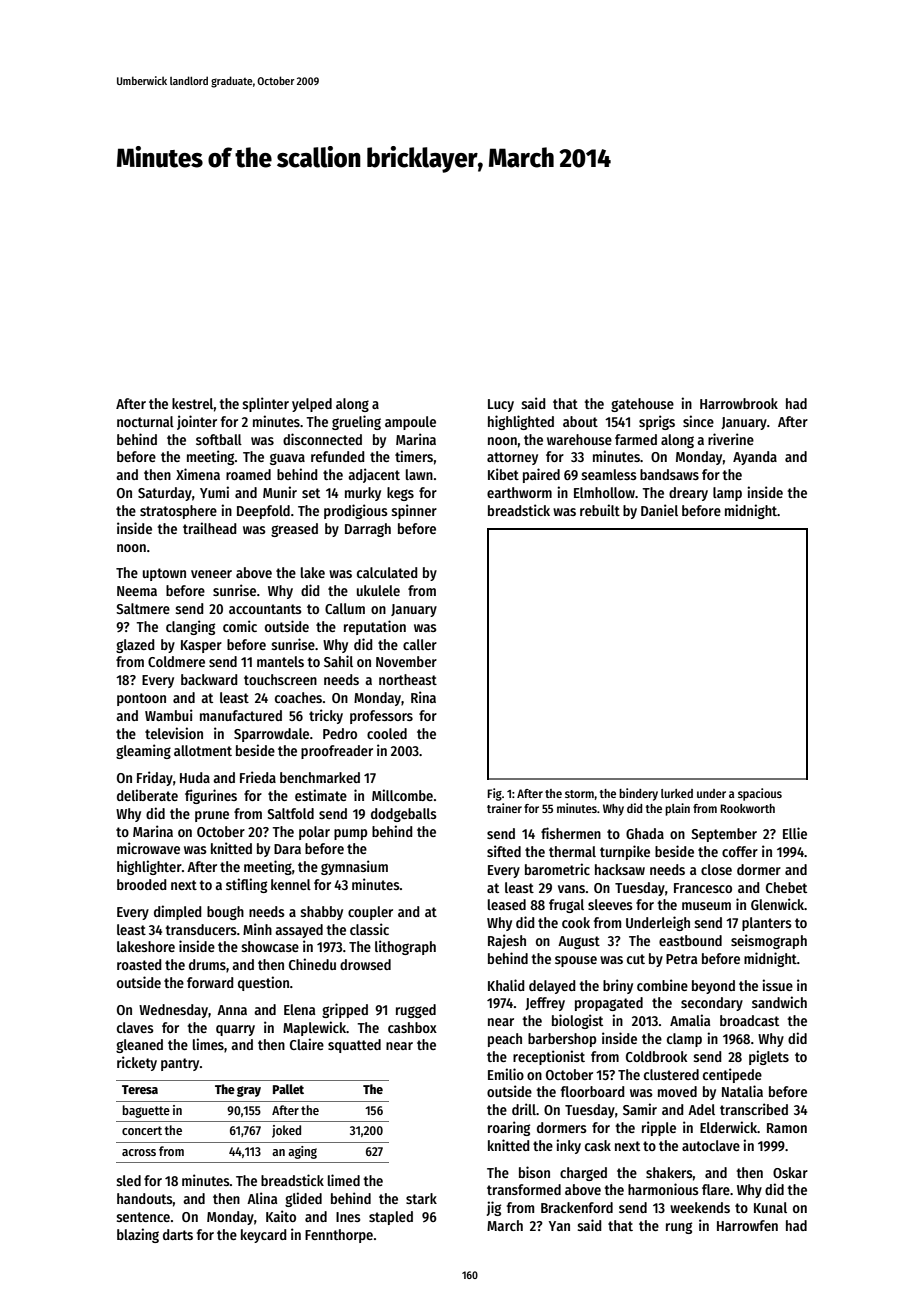 This screenshot has height=1314, width=924. What do you see at coordinates (755, 458) in the screenshot?
I see `Ayanda` at bounding box center [755, 458].
